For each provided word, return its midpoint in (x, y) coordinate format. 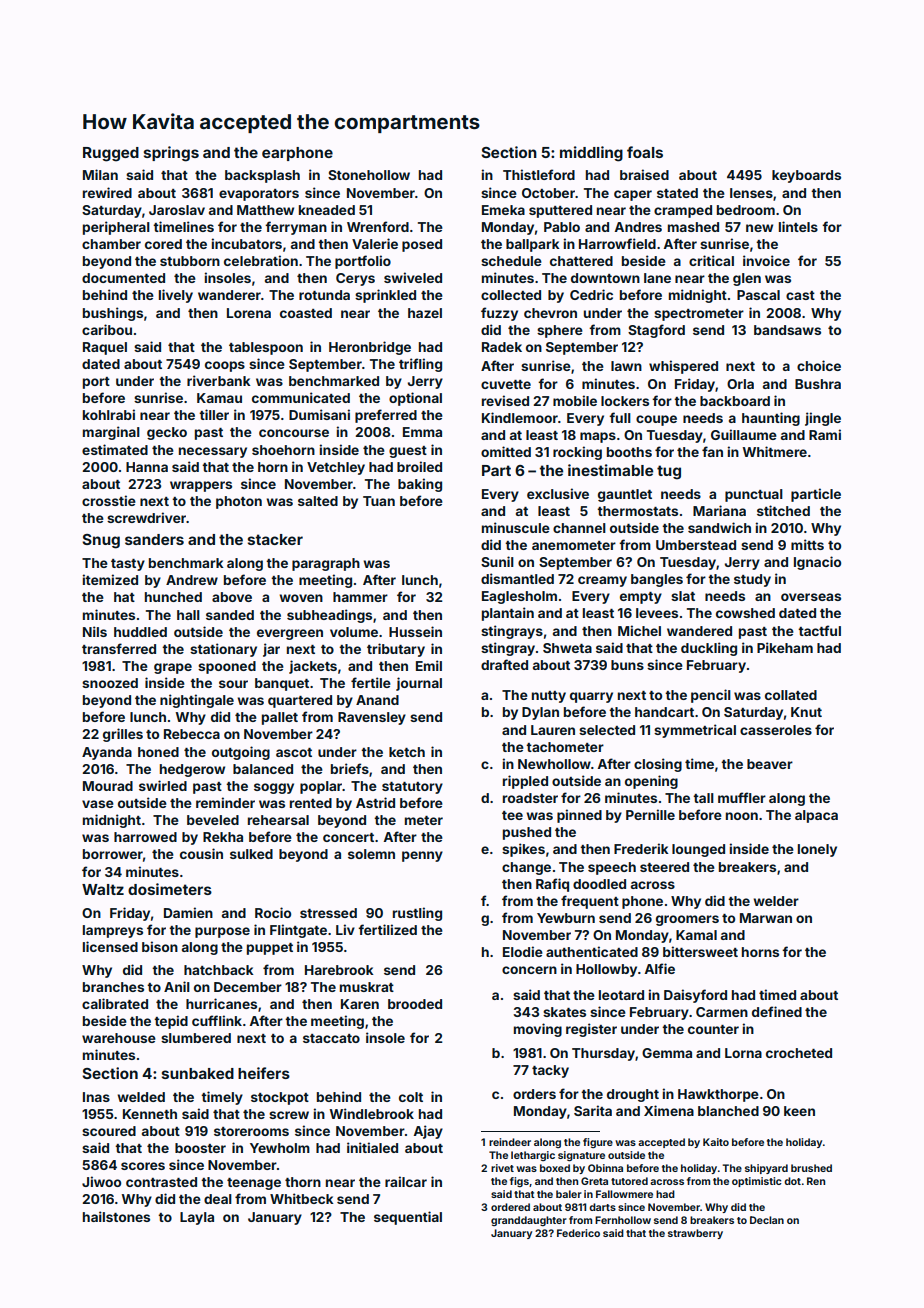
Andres (638, 227)
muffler (742, 797)
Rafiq (552, 885)
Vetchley (336, 468)
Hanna (147, 467)
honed (158, 752)
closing (658, 765)
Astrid (375, 802)
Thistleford (539, 174)
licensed (110, 946)
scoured (109, 1131)
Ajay (428, 1132)
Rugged (111, 154)
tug (669, 472)
